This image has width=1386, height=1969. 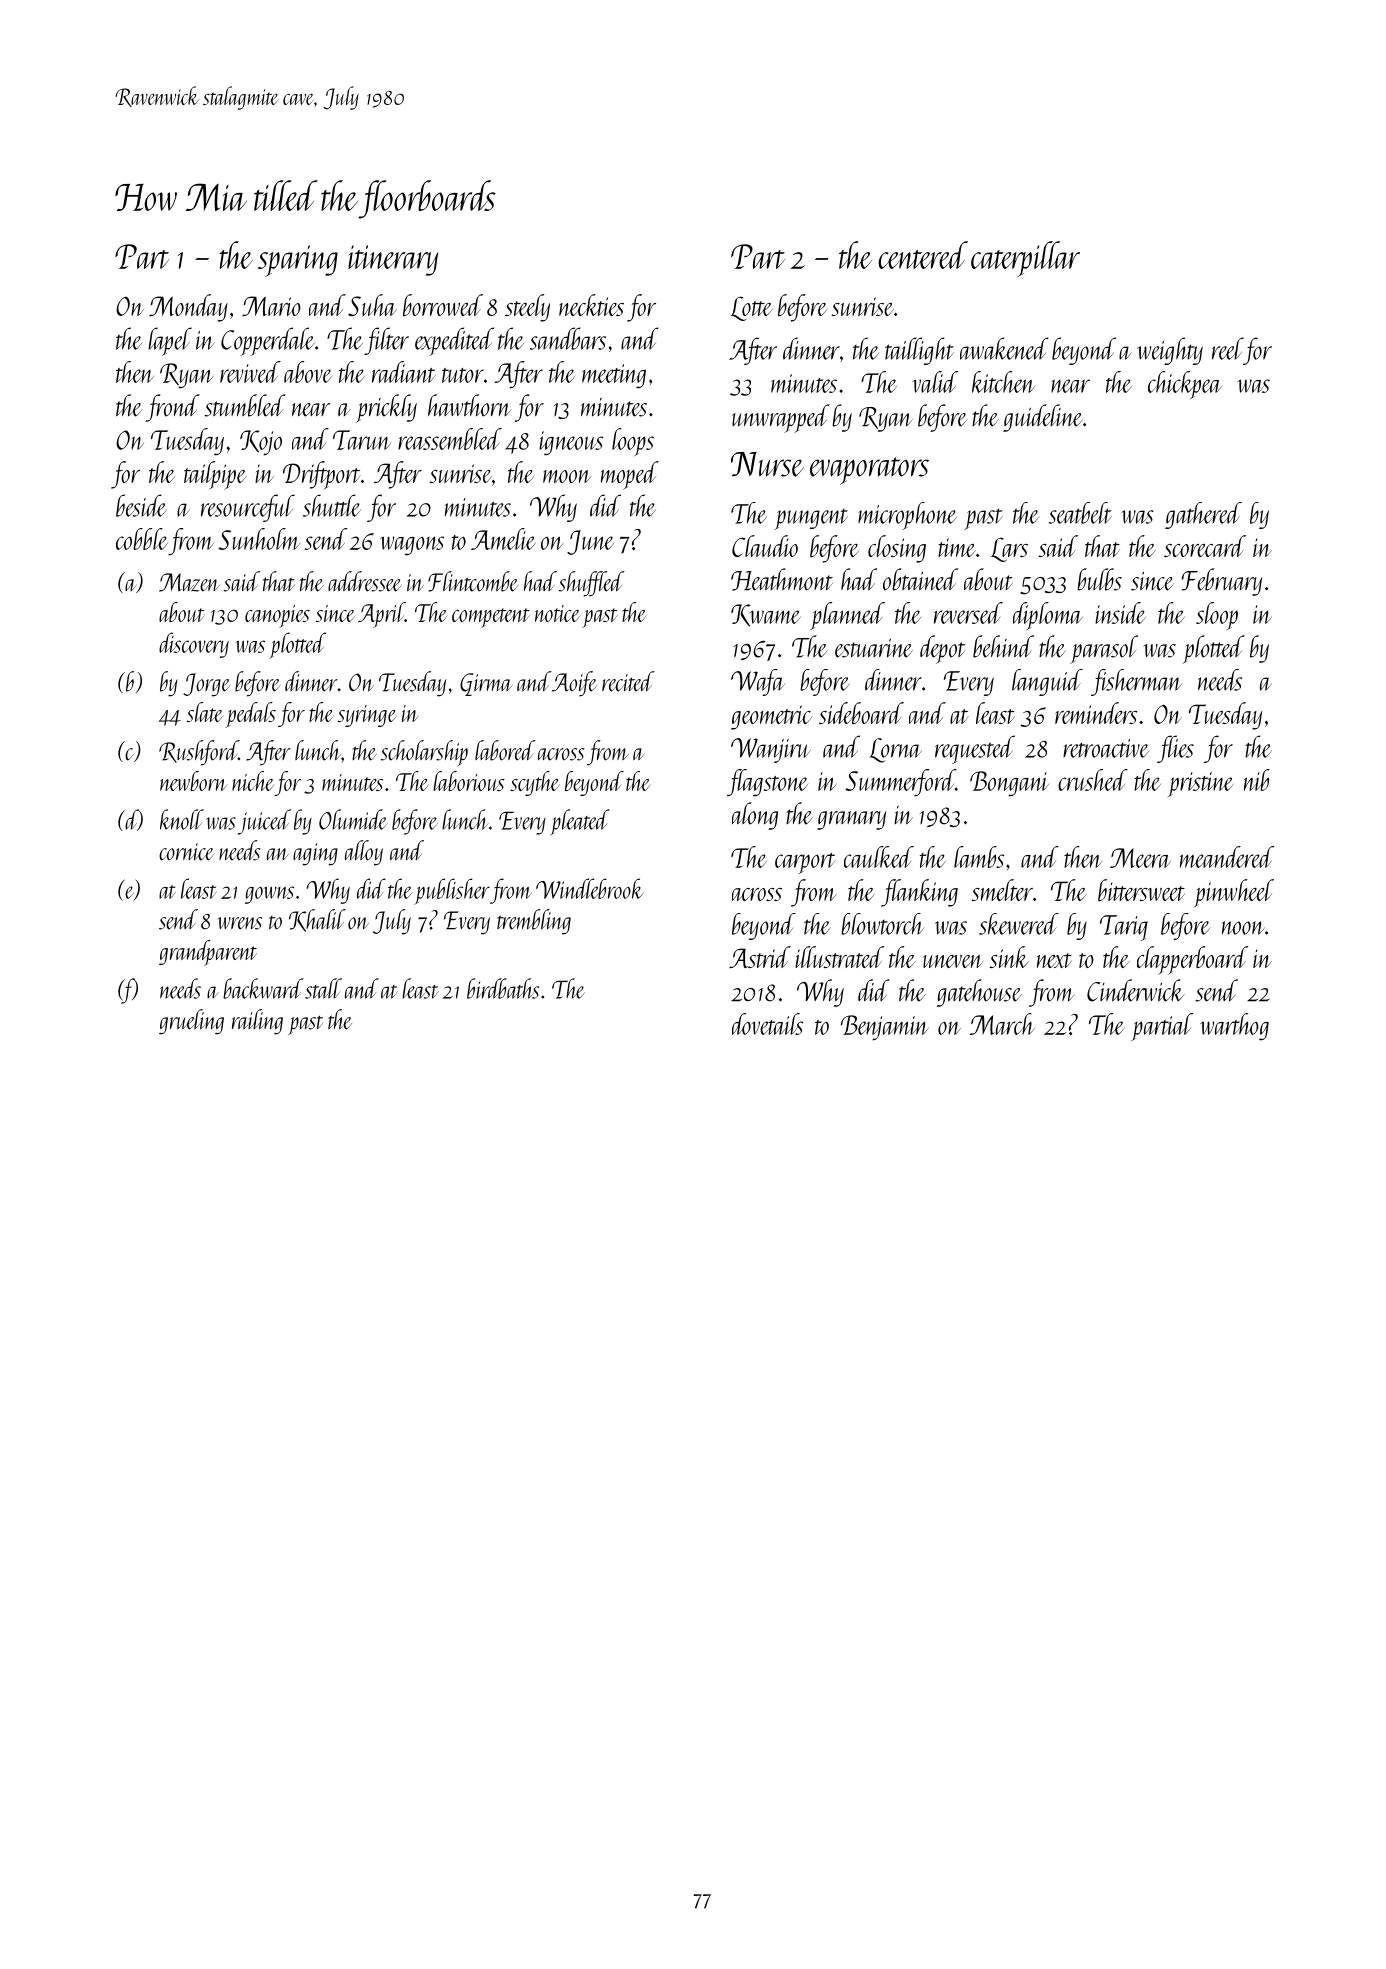 I want to click on February, so click(x=1222, y=582).
